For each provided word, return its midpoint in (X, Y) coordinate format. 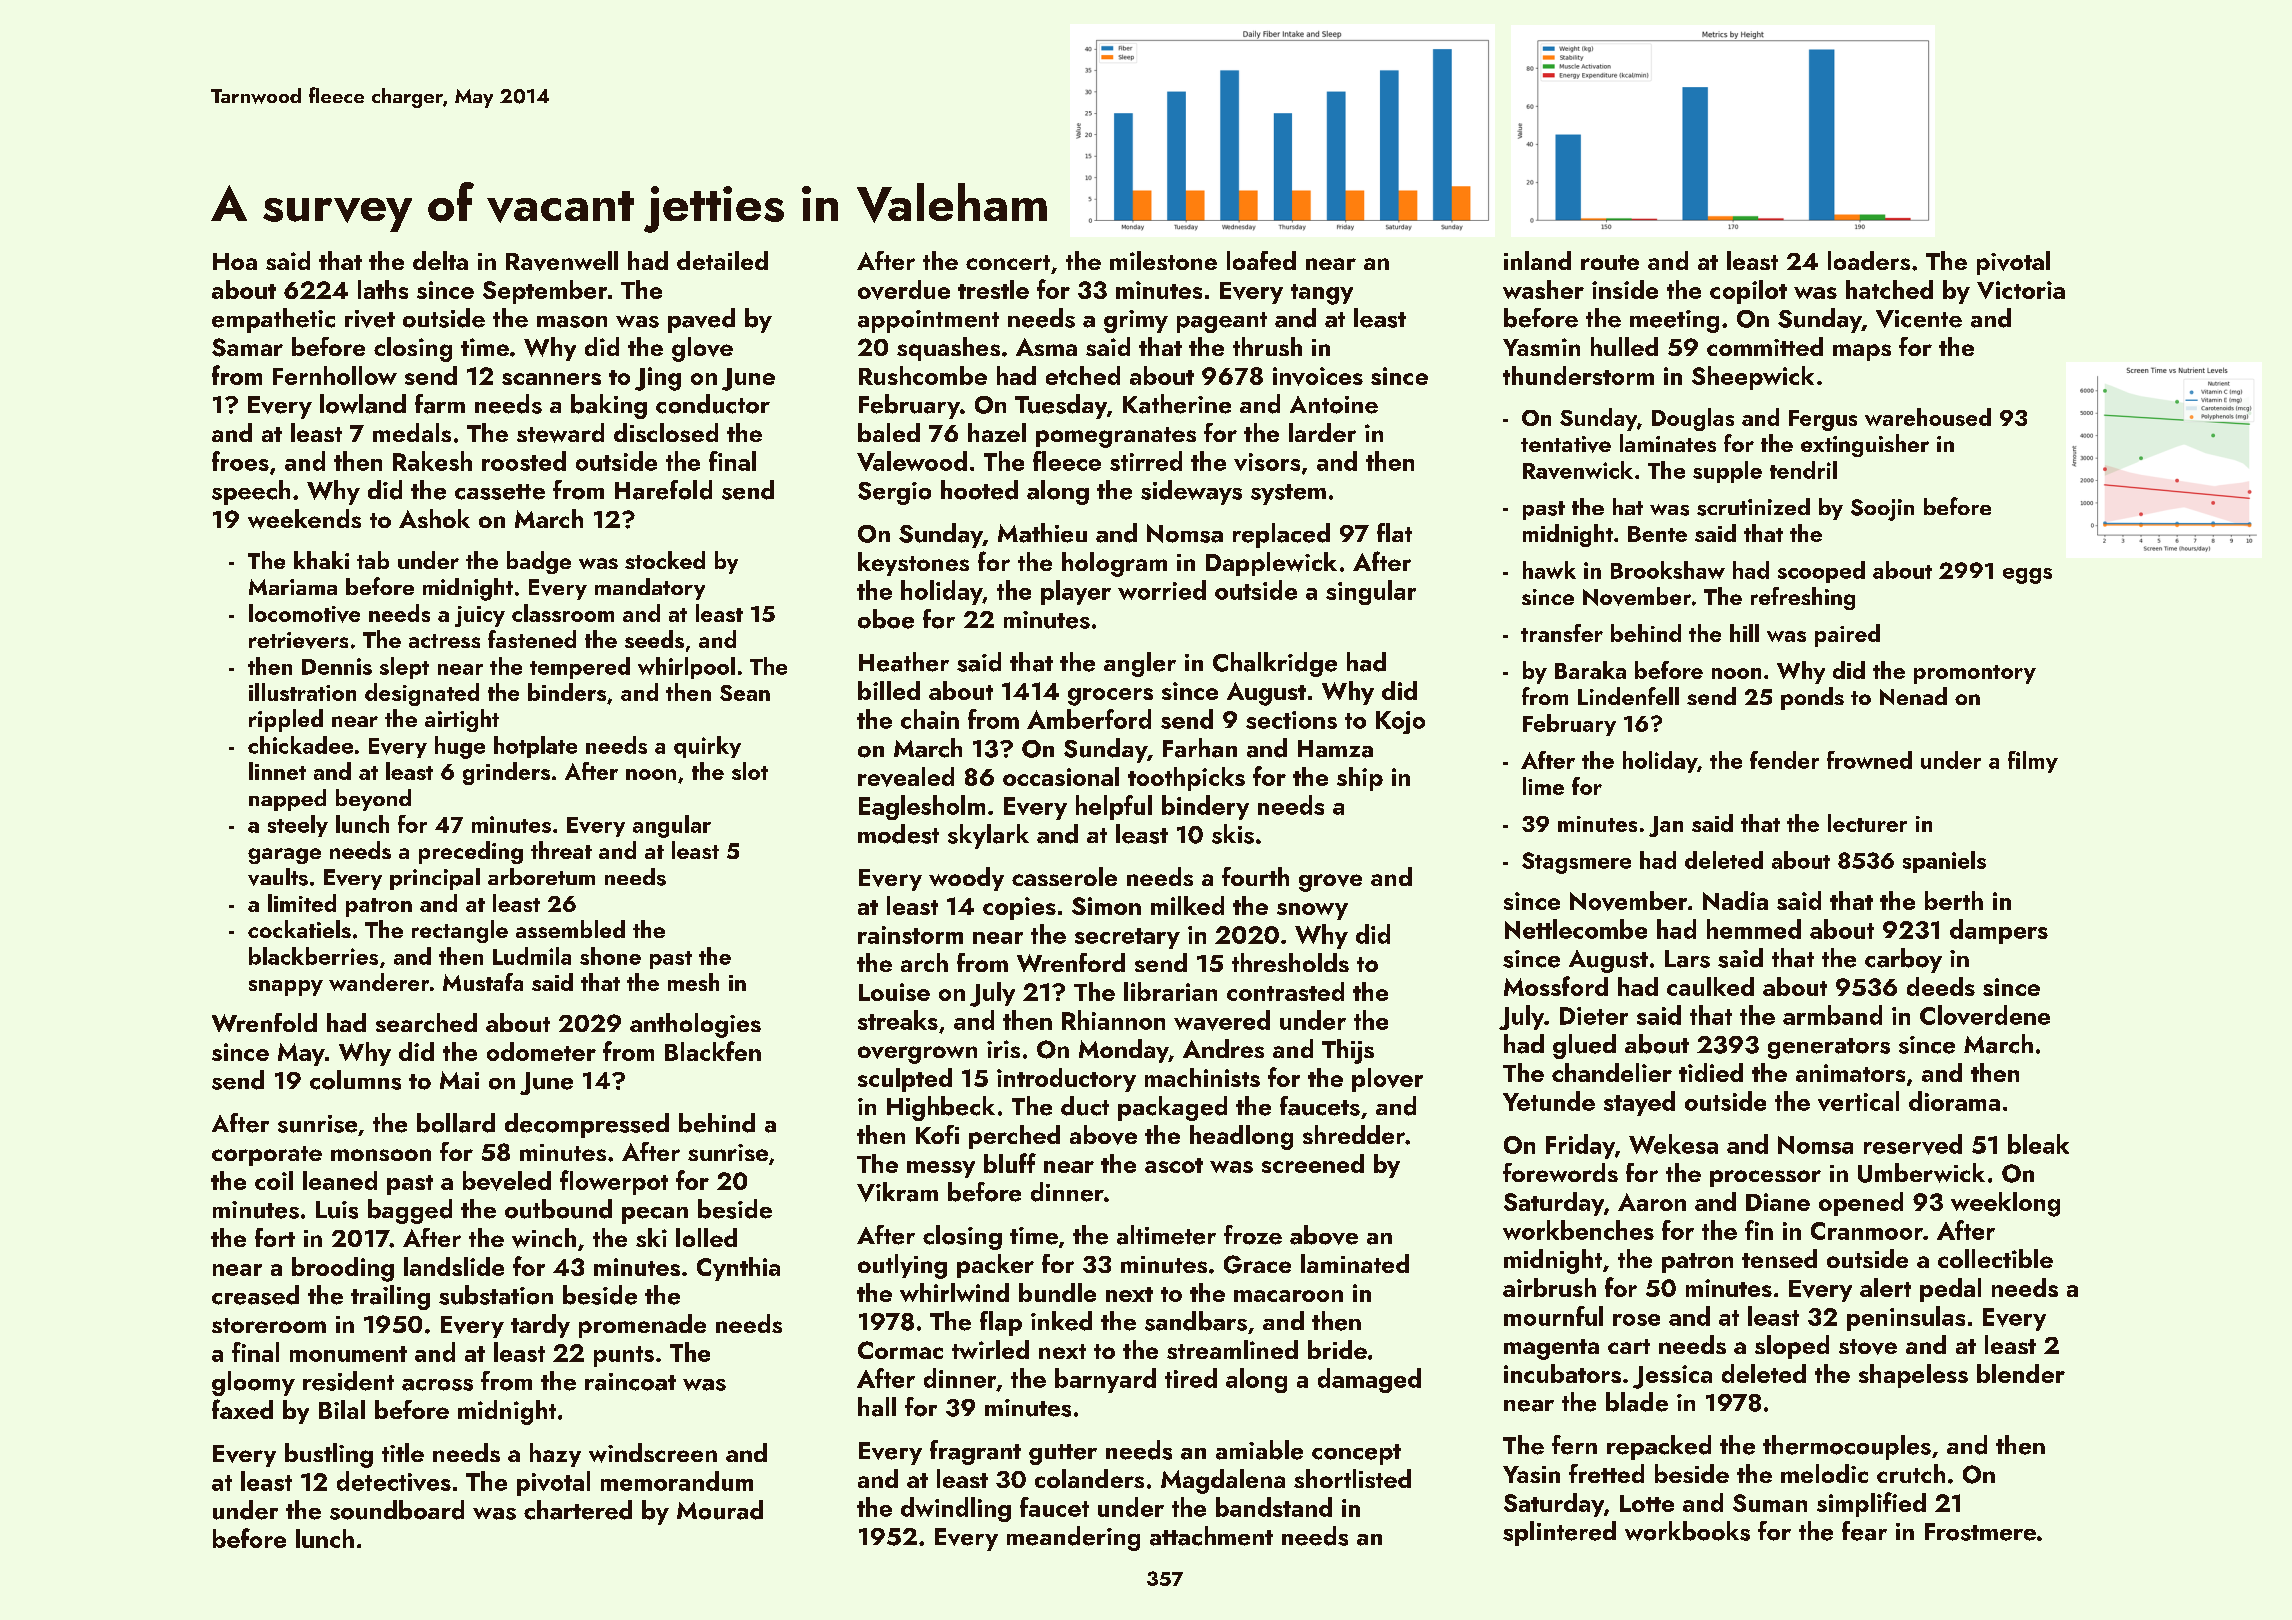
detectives (394, 1481)
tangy (1322, 294)
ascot (1174, 1165)
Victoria (2021, 290)
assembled (570, 929)
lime (1543, 786)
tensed (1779, 1258)
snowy (1312, 911)
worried (1162, 590)
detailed (722, 260)
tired (1191, 1378)
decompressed (587, 1125)
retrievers (298, 640)
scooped (1821, 572)
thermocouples (1847, 1447)
